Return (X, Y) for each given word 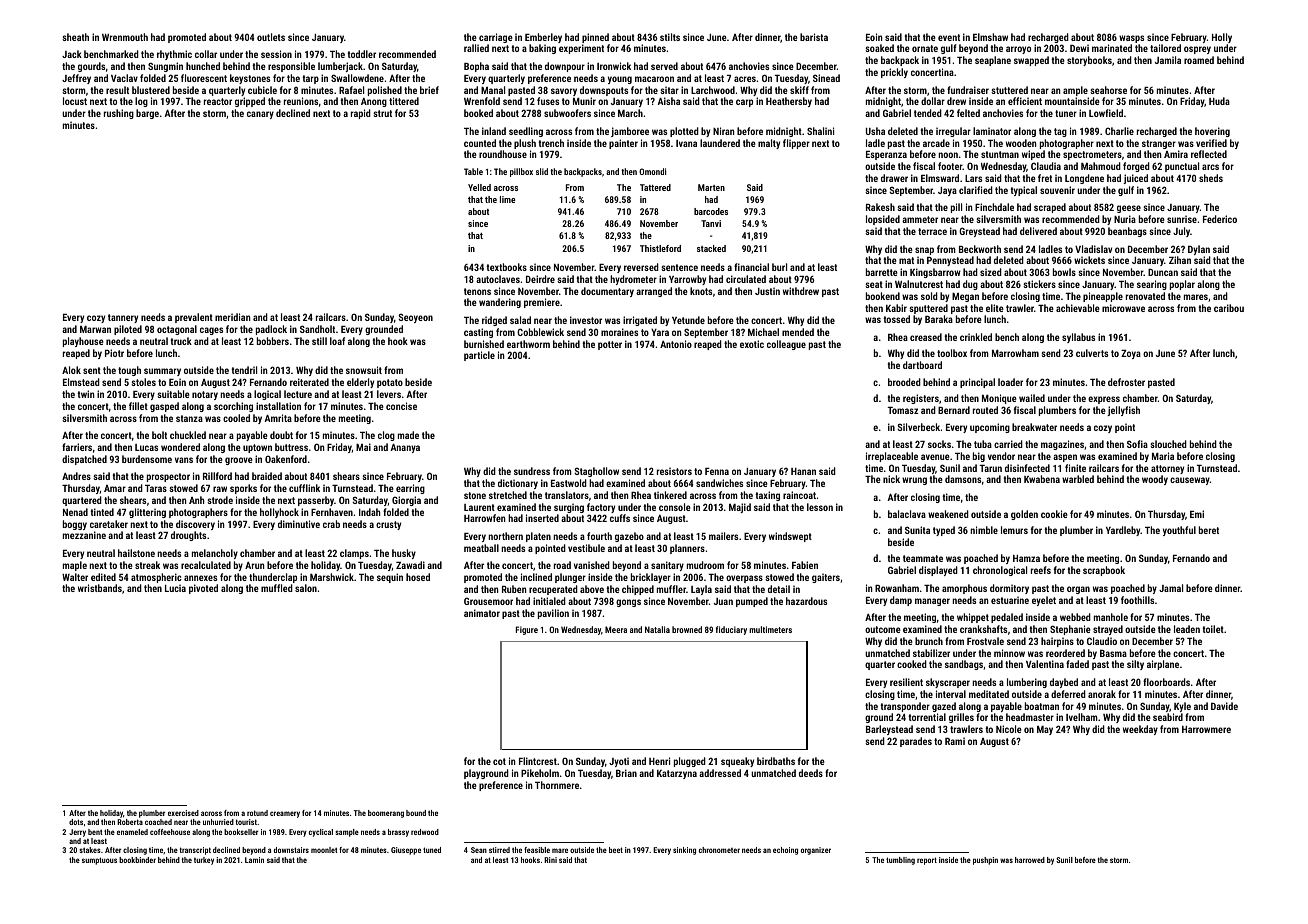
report (927, 861)
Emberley (543, 38)
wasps (1131, 39)
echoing (785, 851)
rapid (361, 114)
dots (76, 822)
